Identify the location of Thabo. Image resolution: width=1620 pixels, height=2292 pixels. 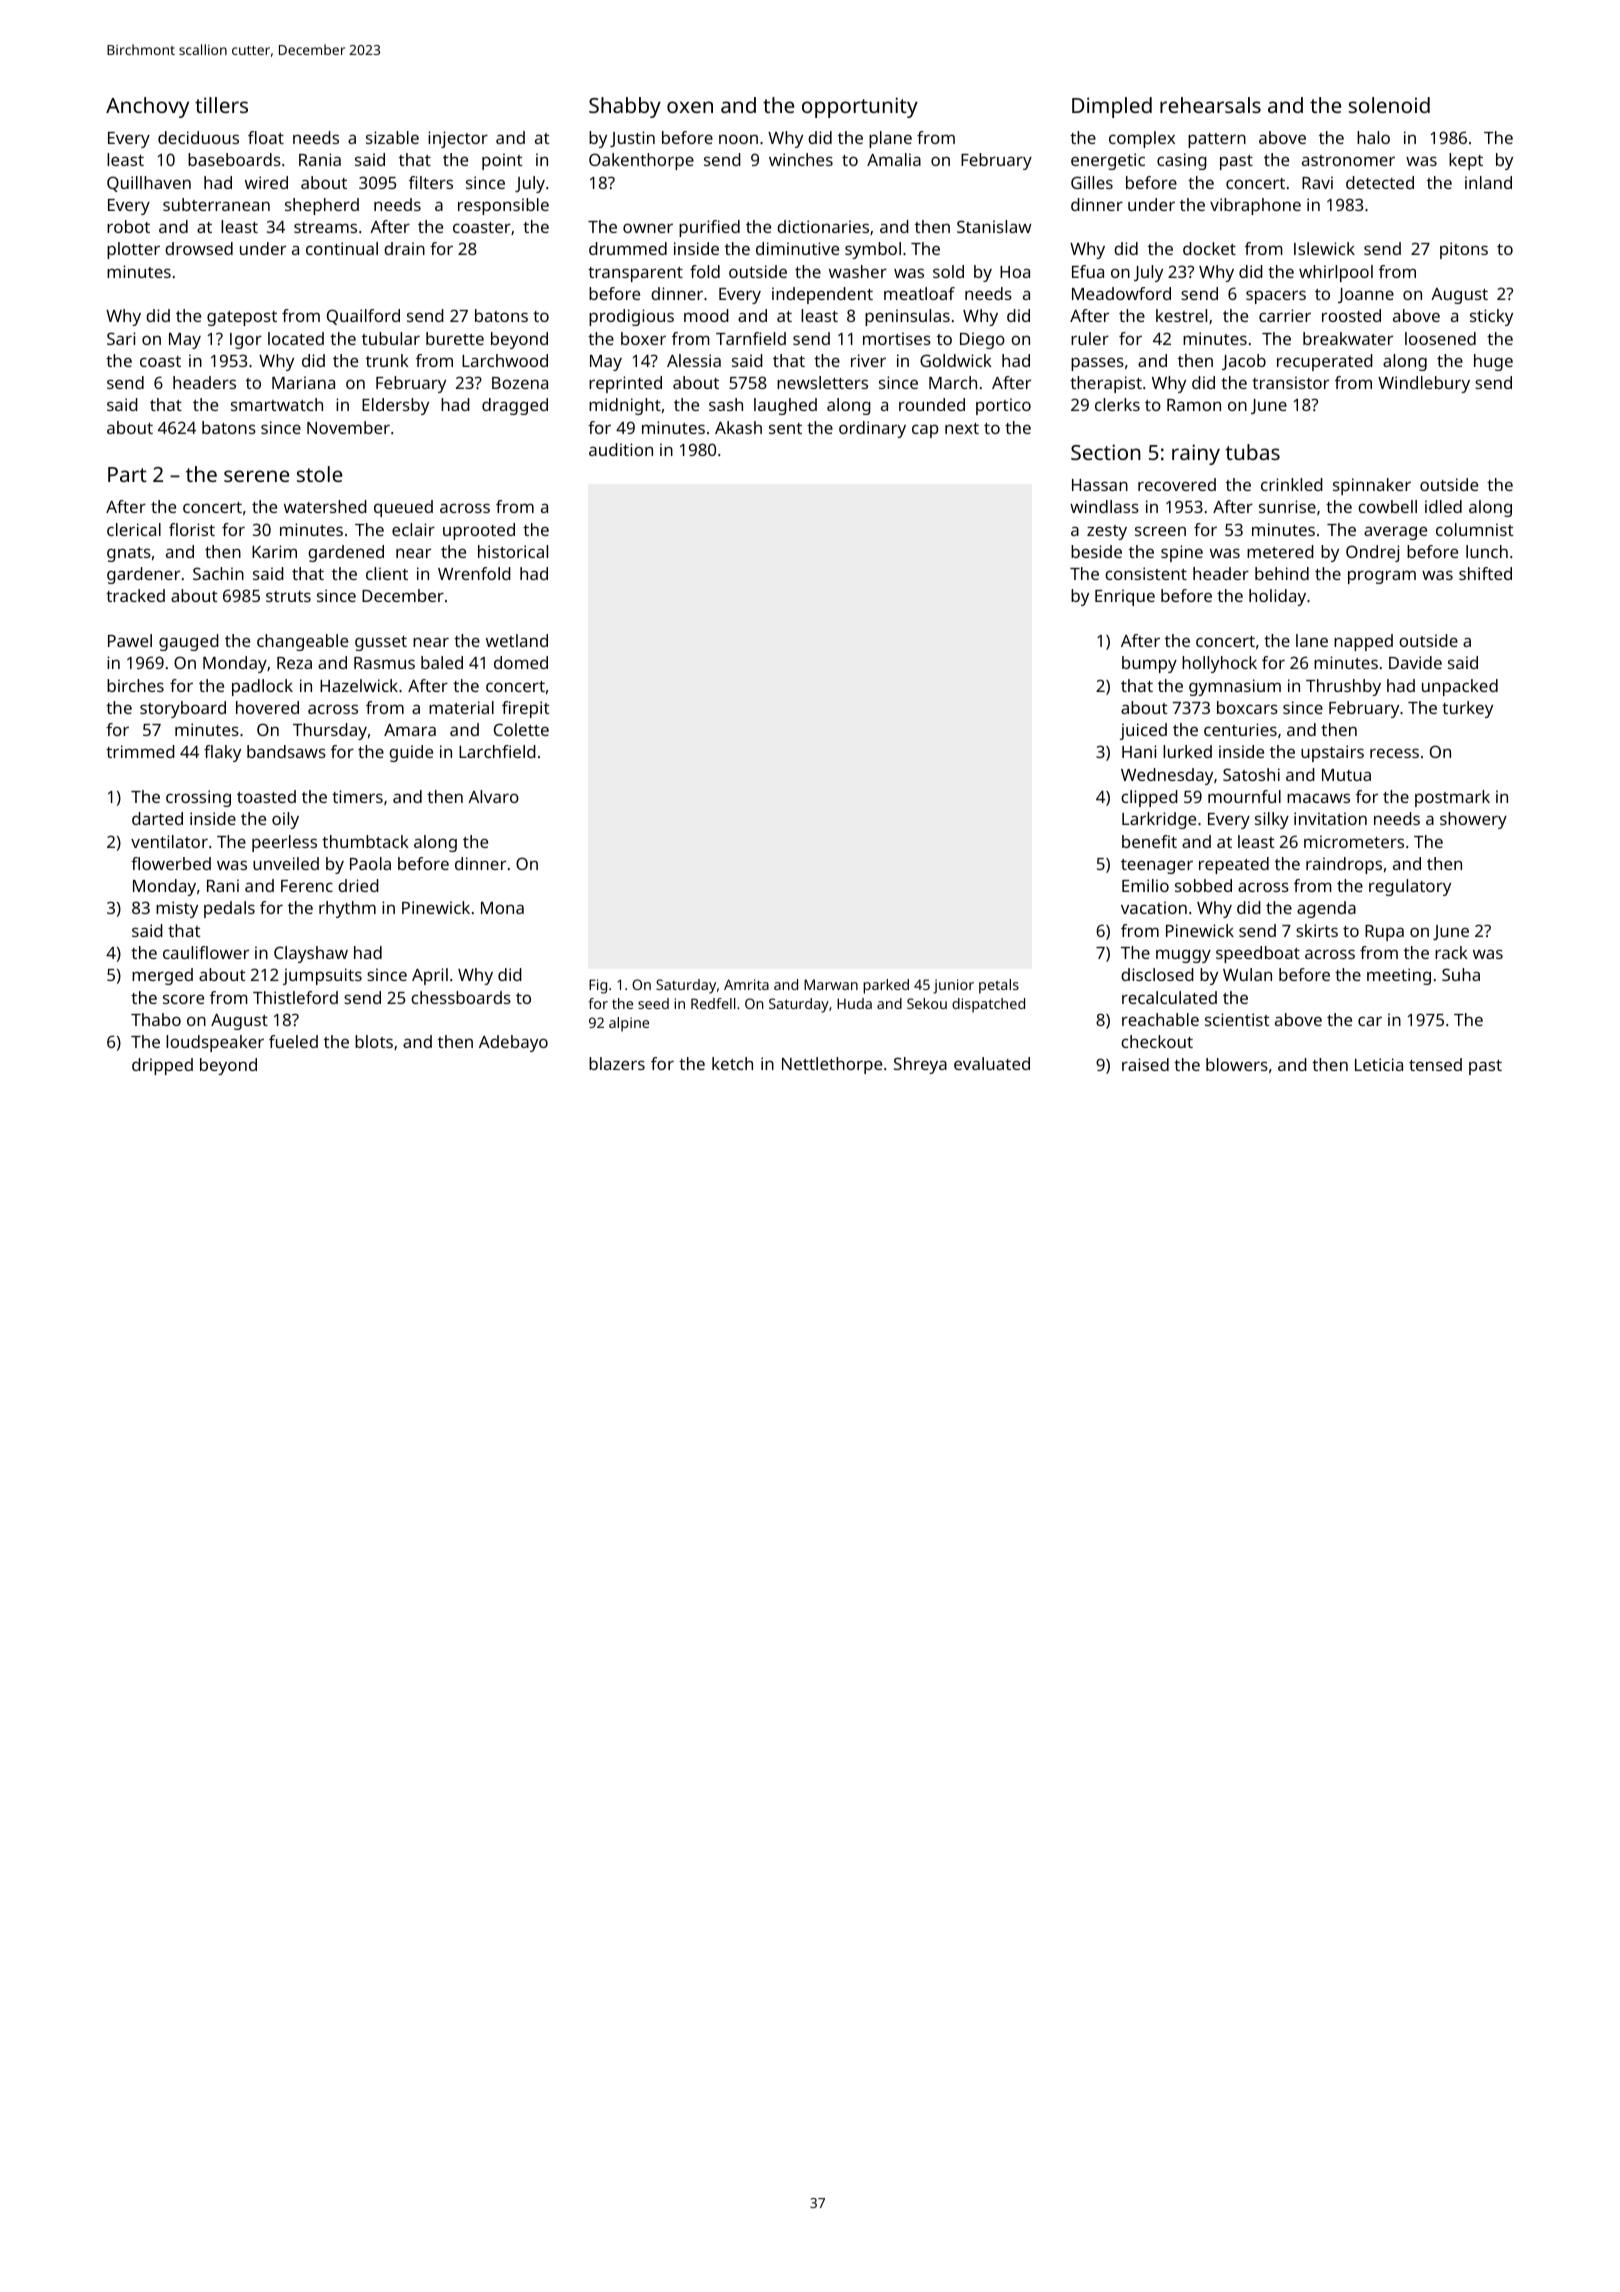
(156, 1019).
